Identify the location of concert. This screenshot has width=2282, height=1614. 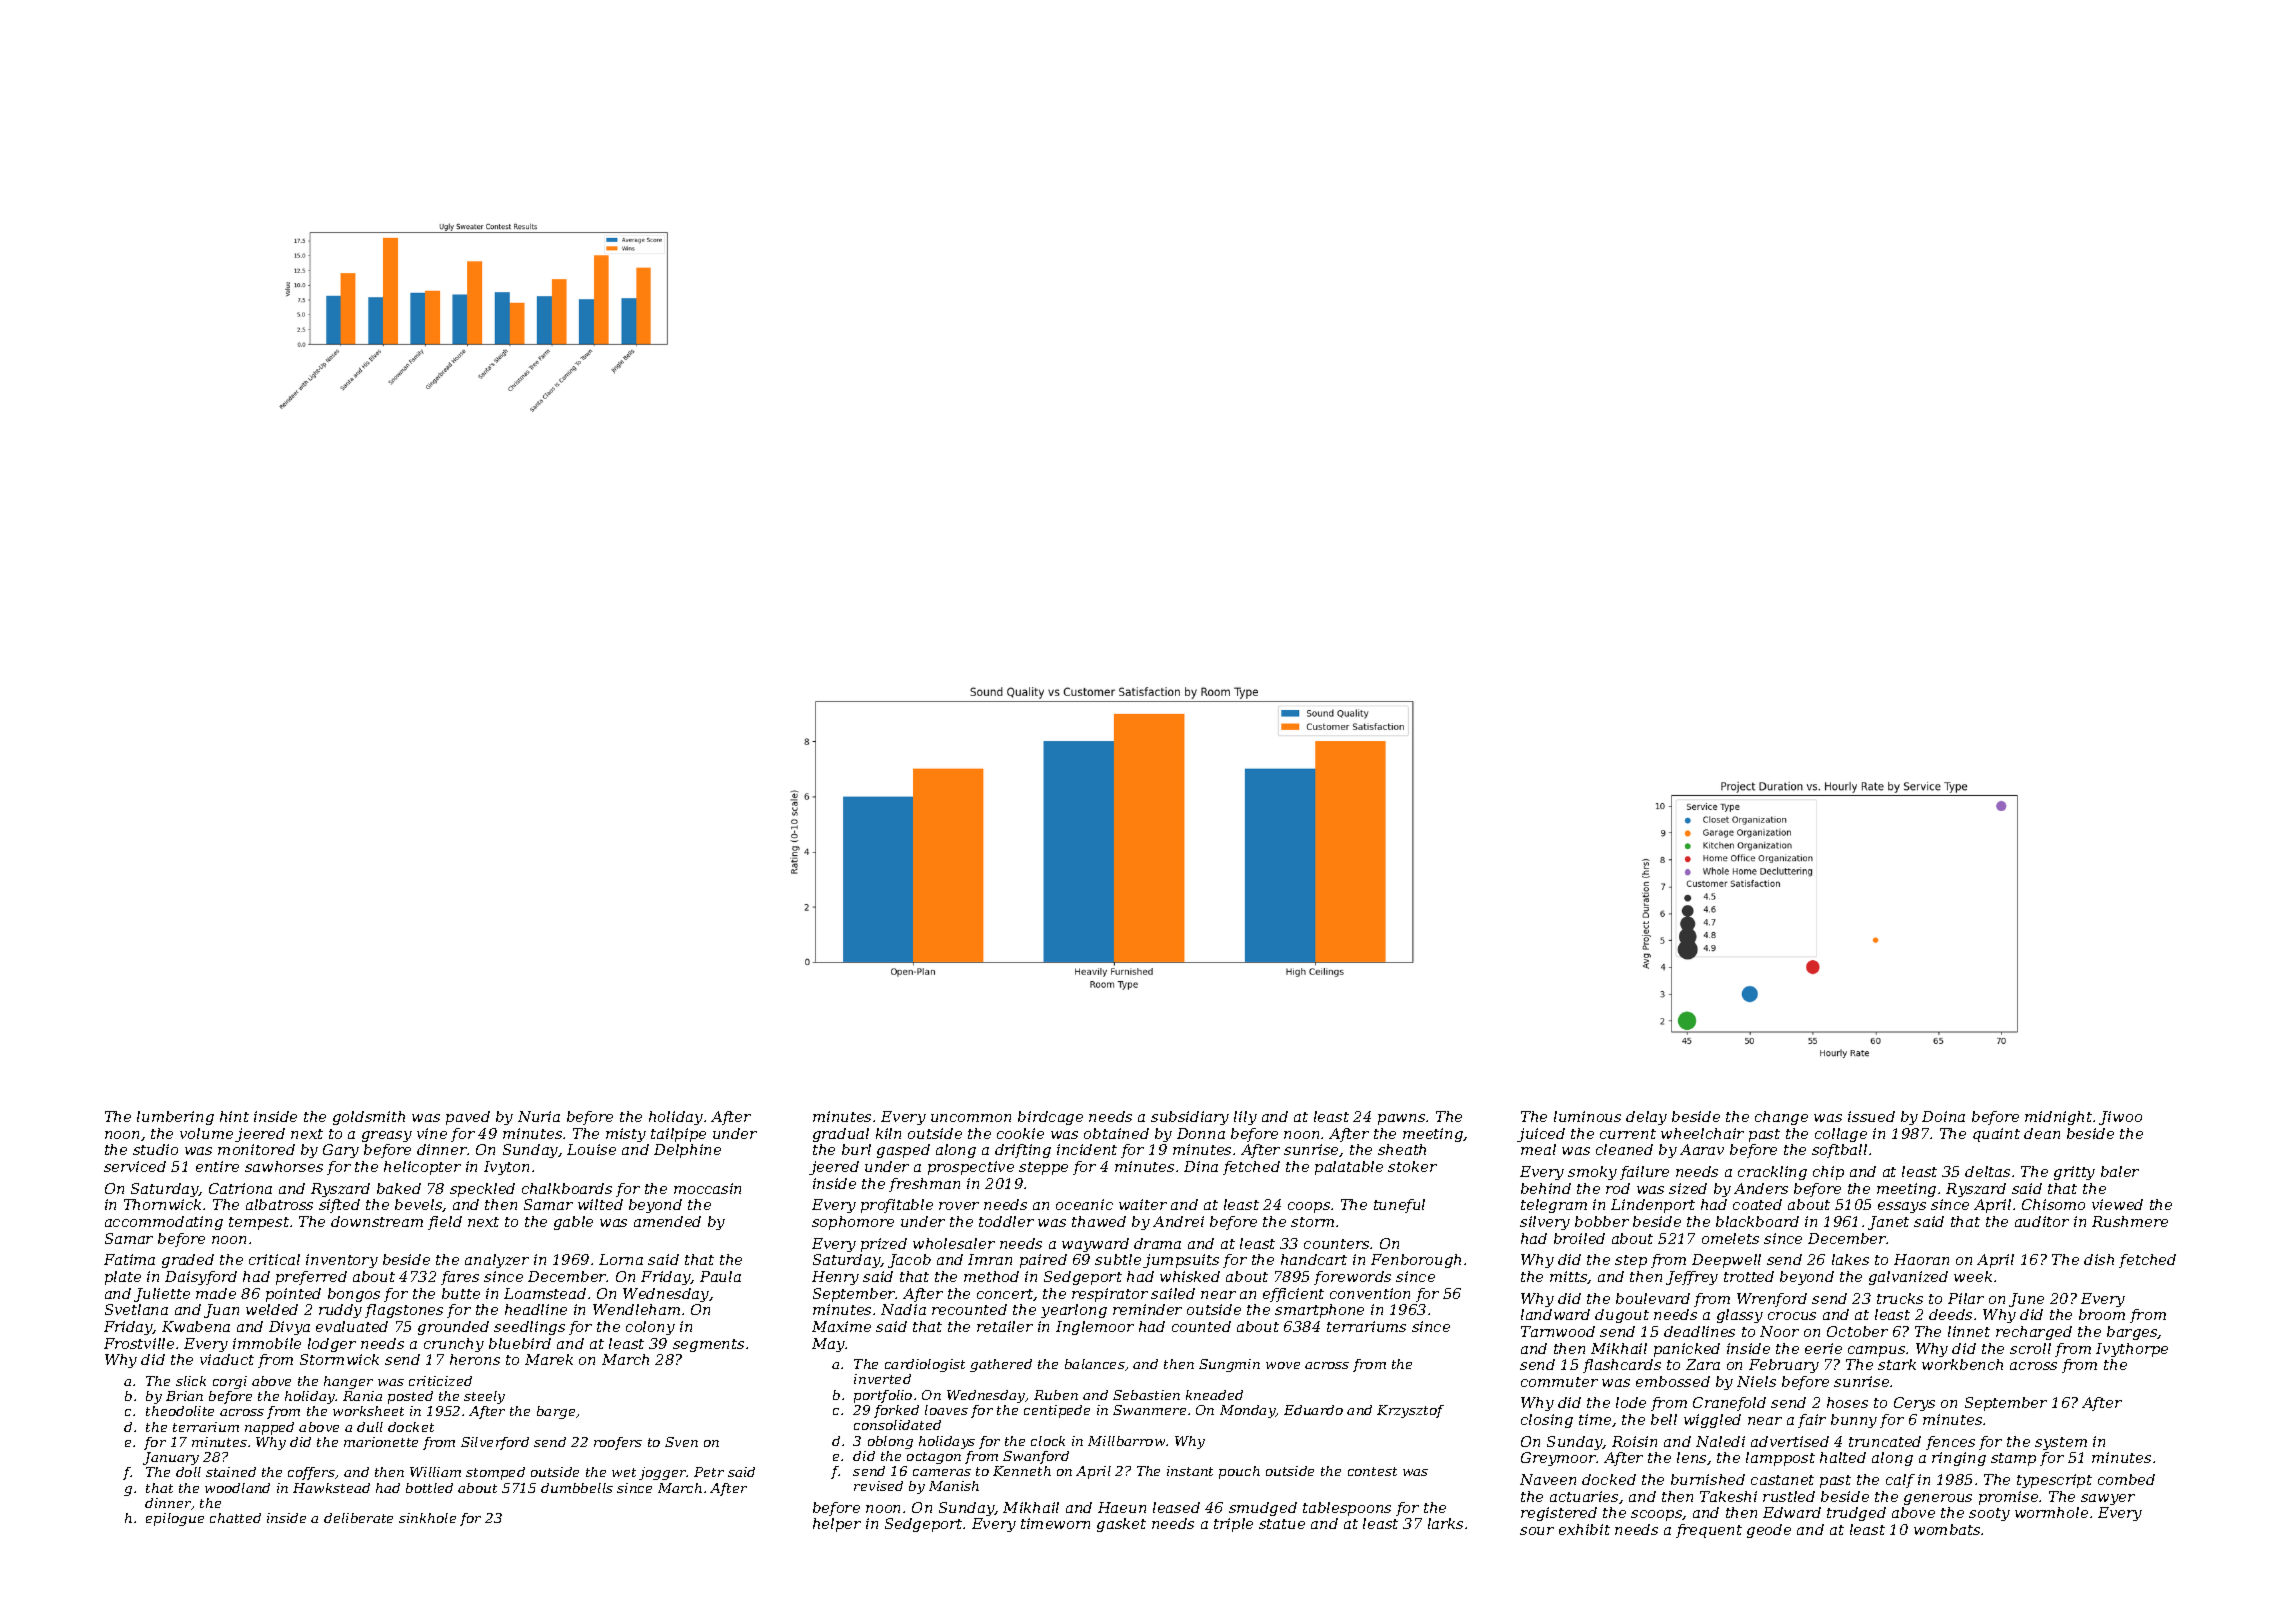
(1005, 1294).
